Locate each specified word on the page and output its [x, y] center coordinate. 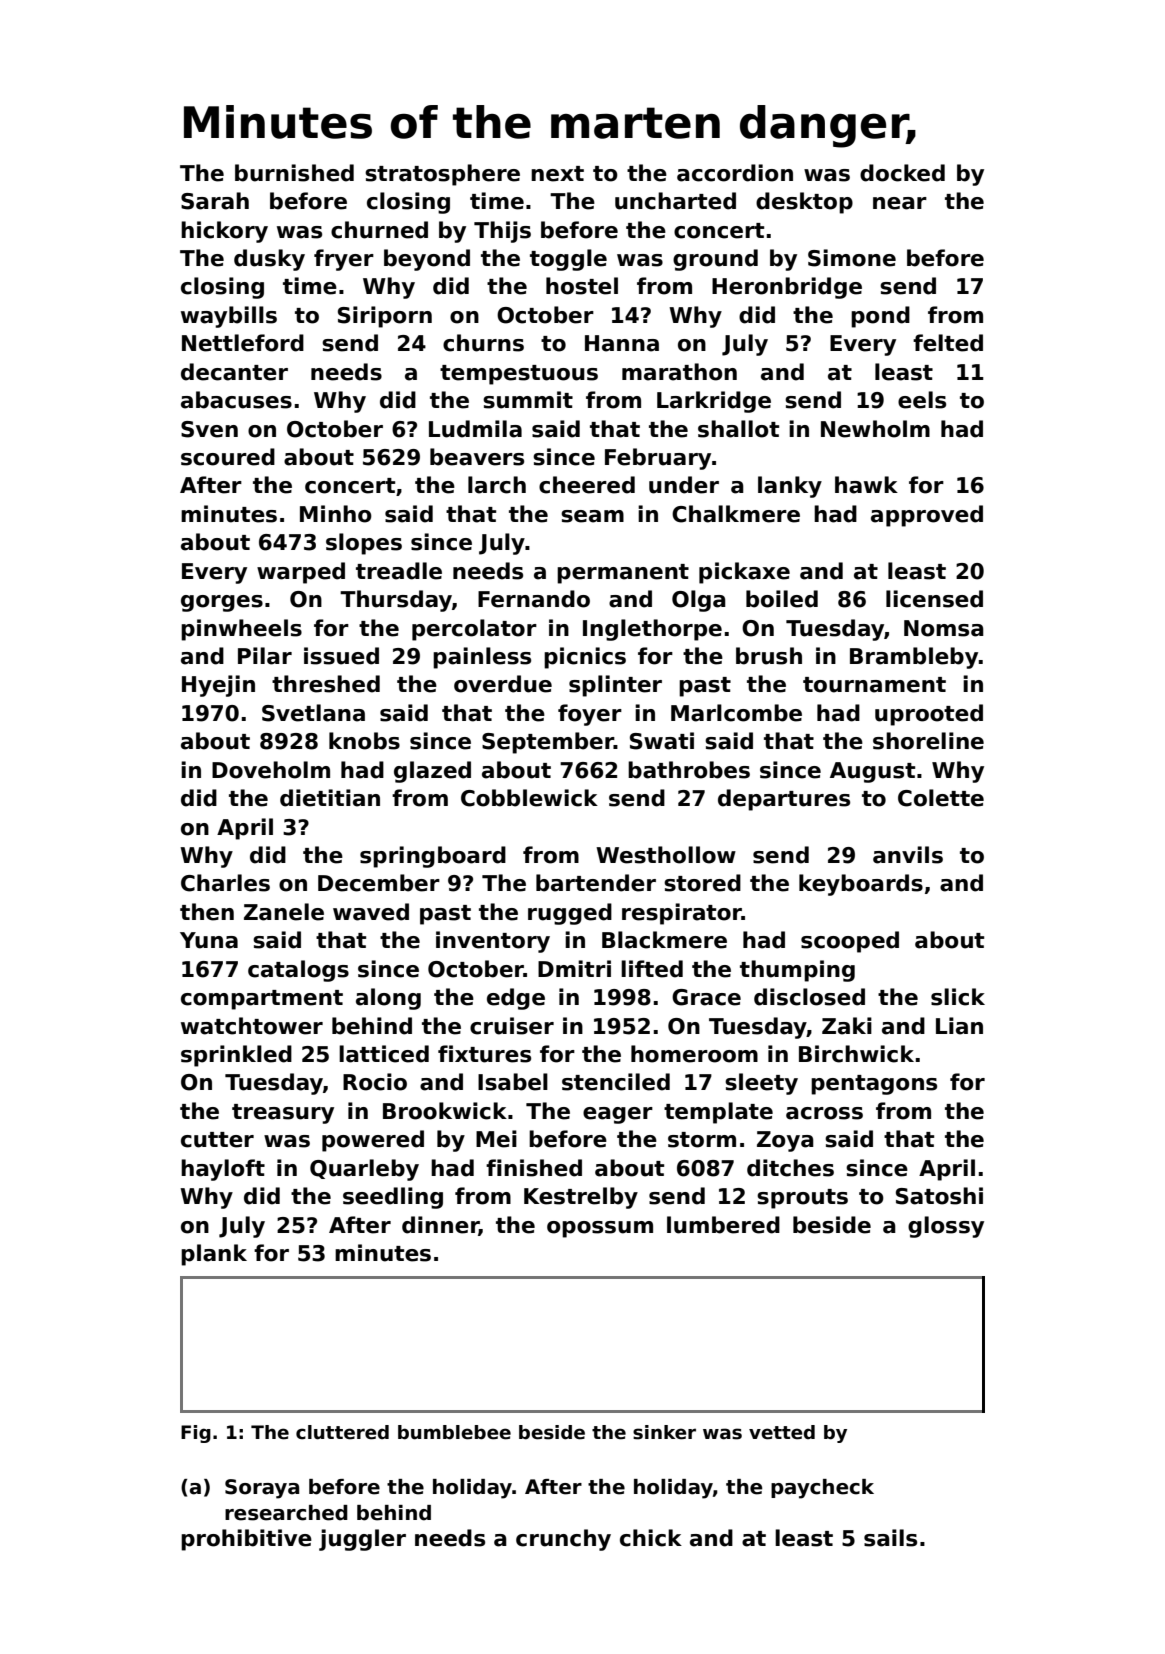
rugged [570, 914]
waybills [229, 317]
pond [880, 317]
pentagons [874, 1085]
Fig [196, 1434]
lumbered [723, 1225]
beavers [477, 457]
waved [371, 912]
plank [214, 1255]
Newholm [875, 429]
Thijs [502, 232]
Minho [336, 514]
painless [482, 658]
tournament [874, 685]
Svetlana [313, 713]
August [872, 772]
